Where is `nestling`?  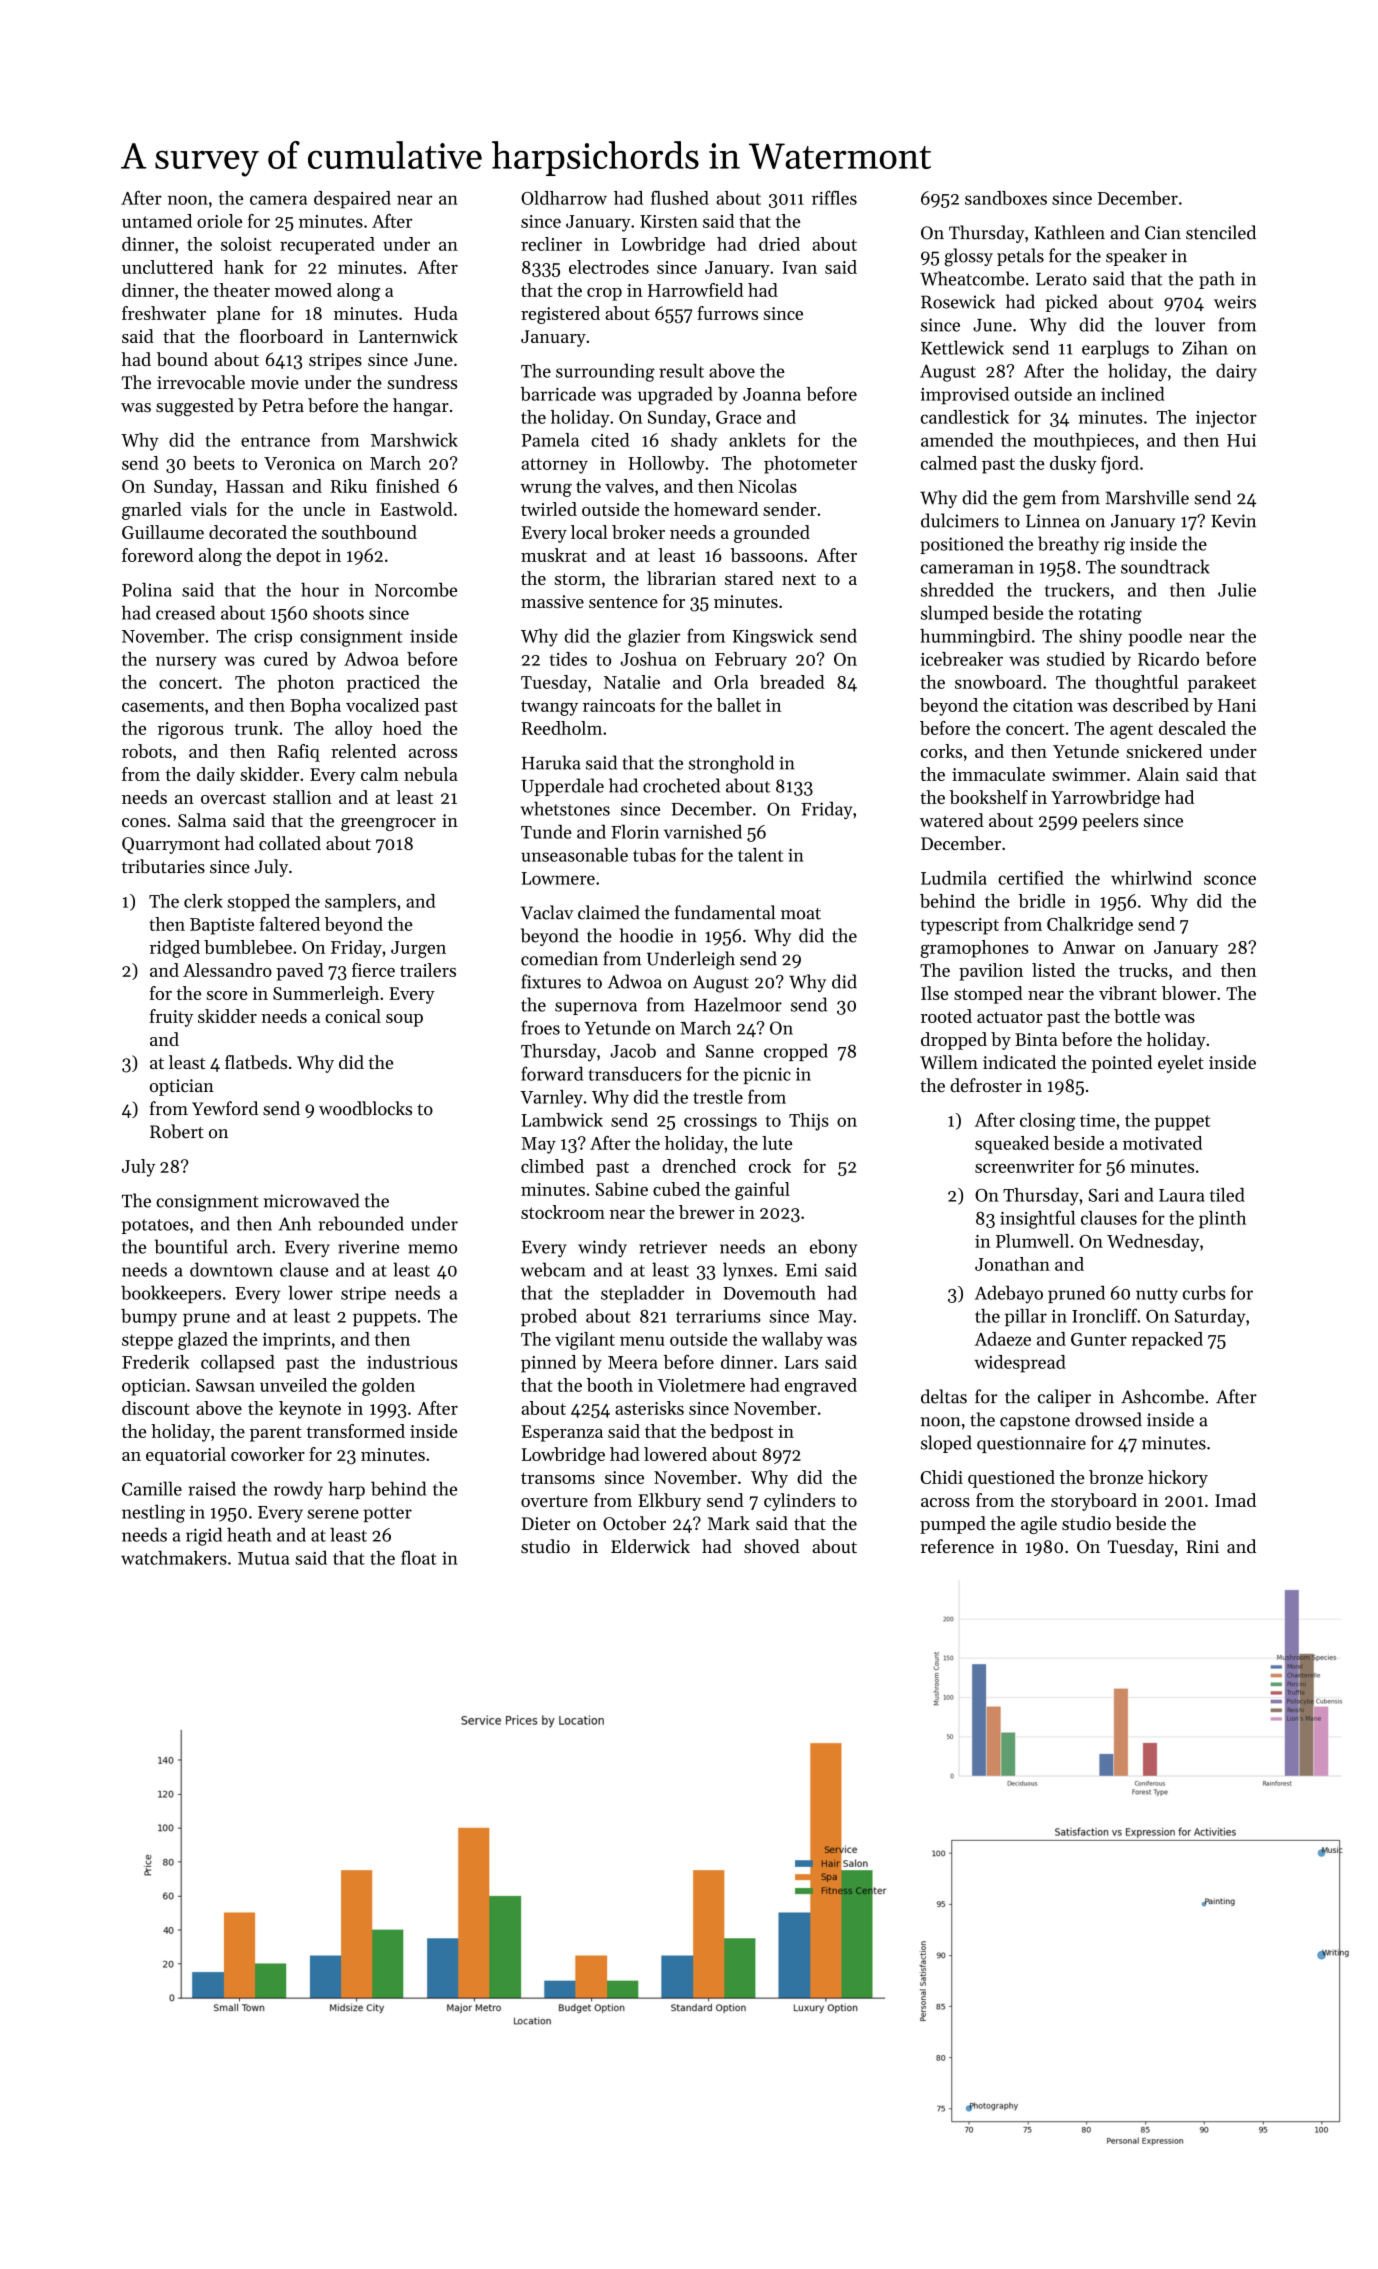 nestling is located at coordinates (153, 1514).
